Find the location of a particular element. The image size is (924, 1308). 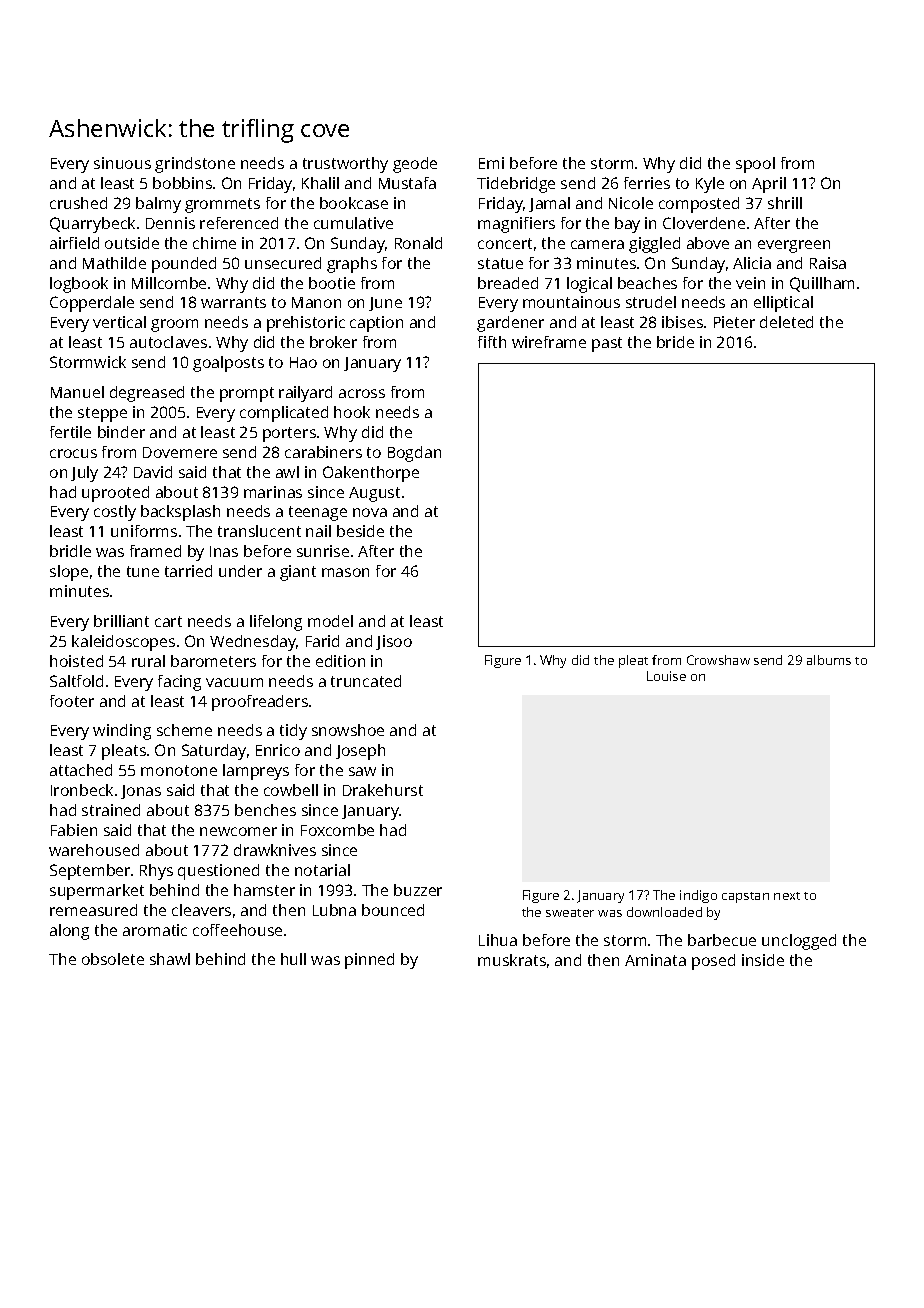

giggled is located at coordinates (654, 245).
